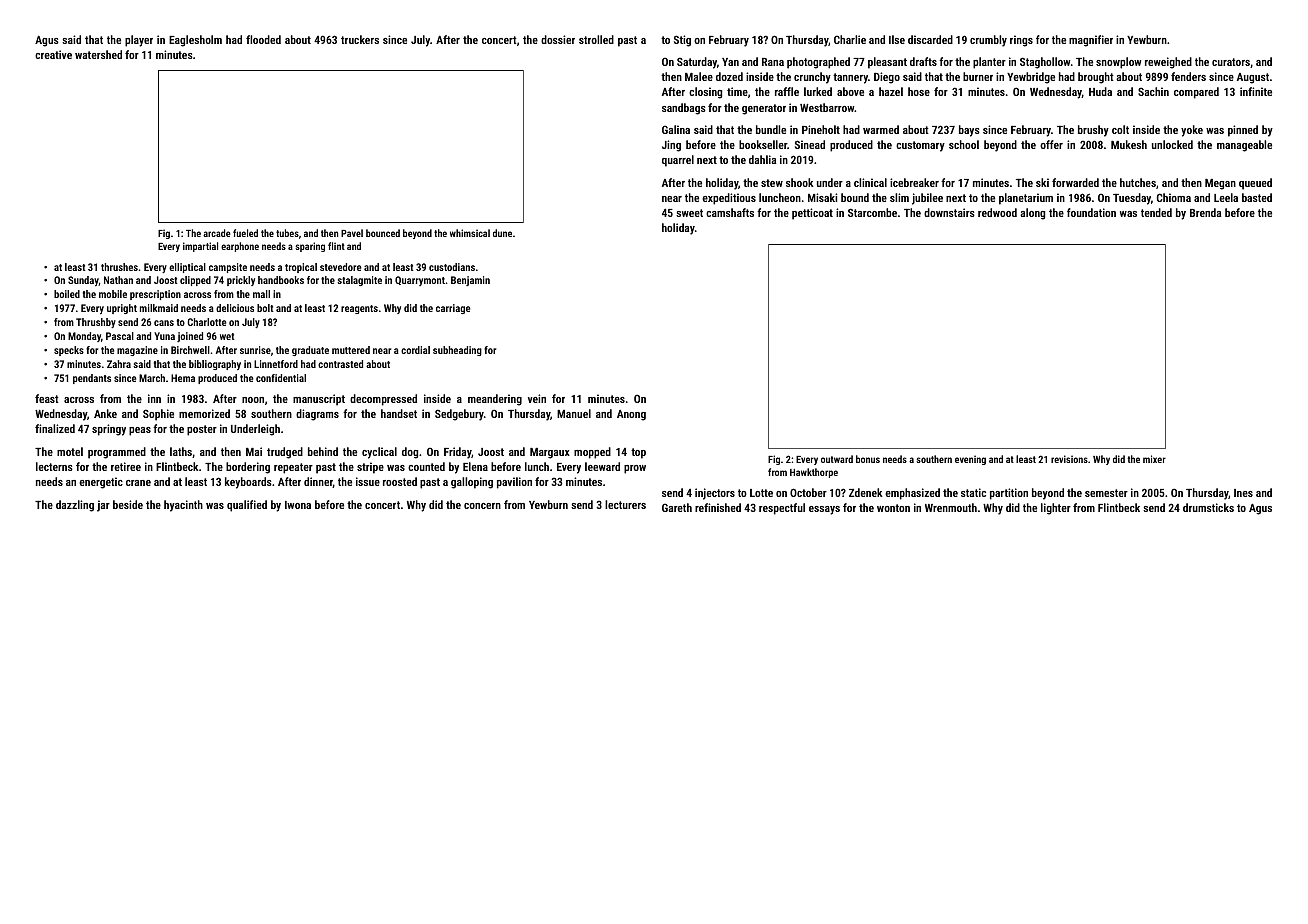 This screenshot has width=1308, height=924. Describe the element at coordinates (1154, 459) in the screenshot. I see `mixer` at that location.
